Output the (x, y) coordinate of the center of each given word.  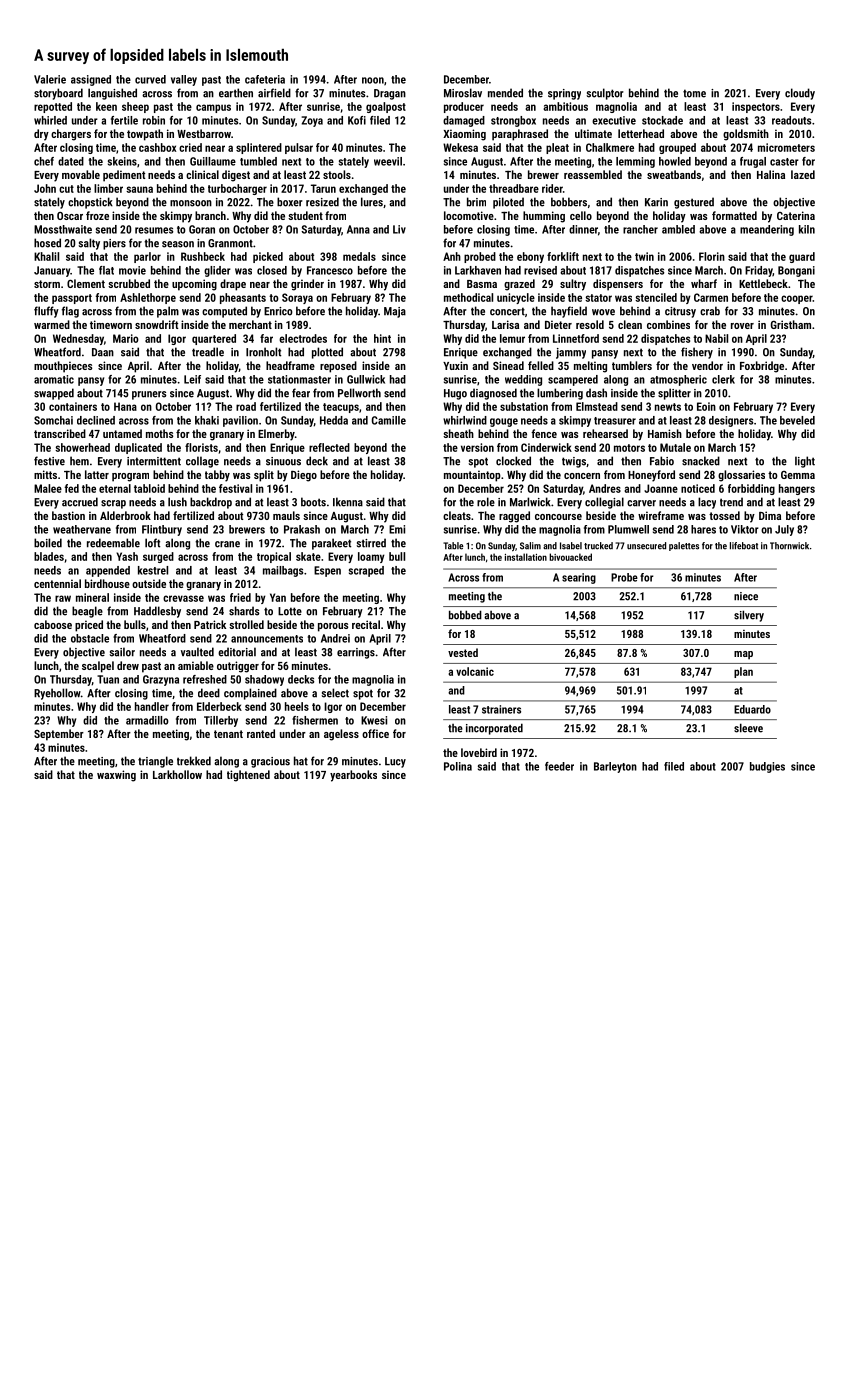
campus (213, 108)
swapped (54, 394)
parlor (147, 257)
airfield (274, 93)
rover (742, 326)
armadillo (147, 720)
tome (694, 93)
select (335, 693)
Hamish (665, 433)
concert (507, 311)
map (743, 655)
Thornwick (789, 546)
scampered (573, 380)
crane (227, 544)
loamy (371, 557)
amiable (196, 665)
